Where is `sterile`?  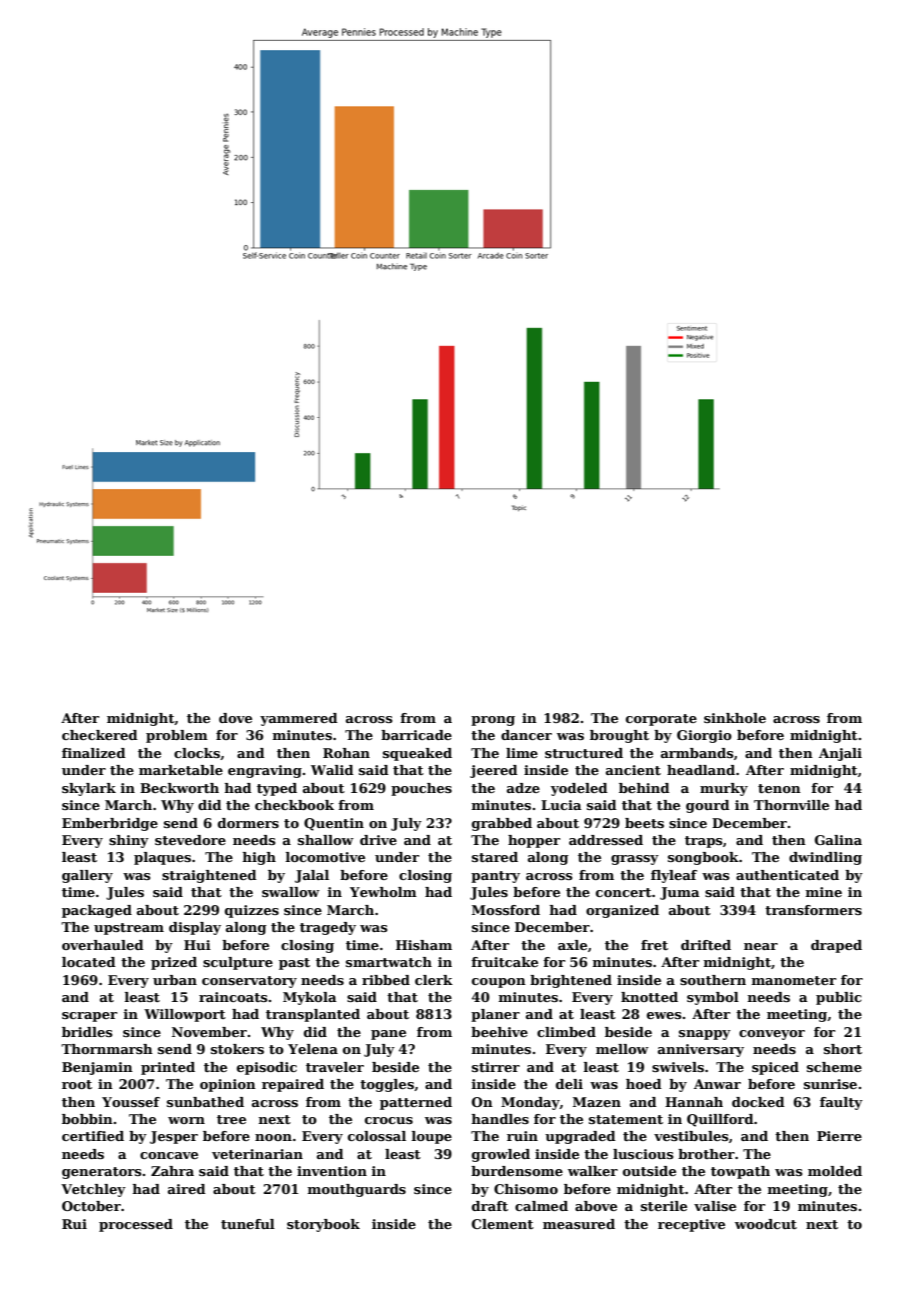 sterile is located at coordinates (664, 1206).
